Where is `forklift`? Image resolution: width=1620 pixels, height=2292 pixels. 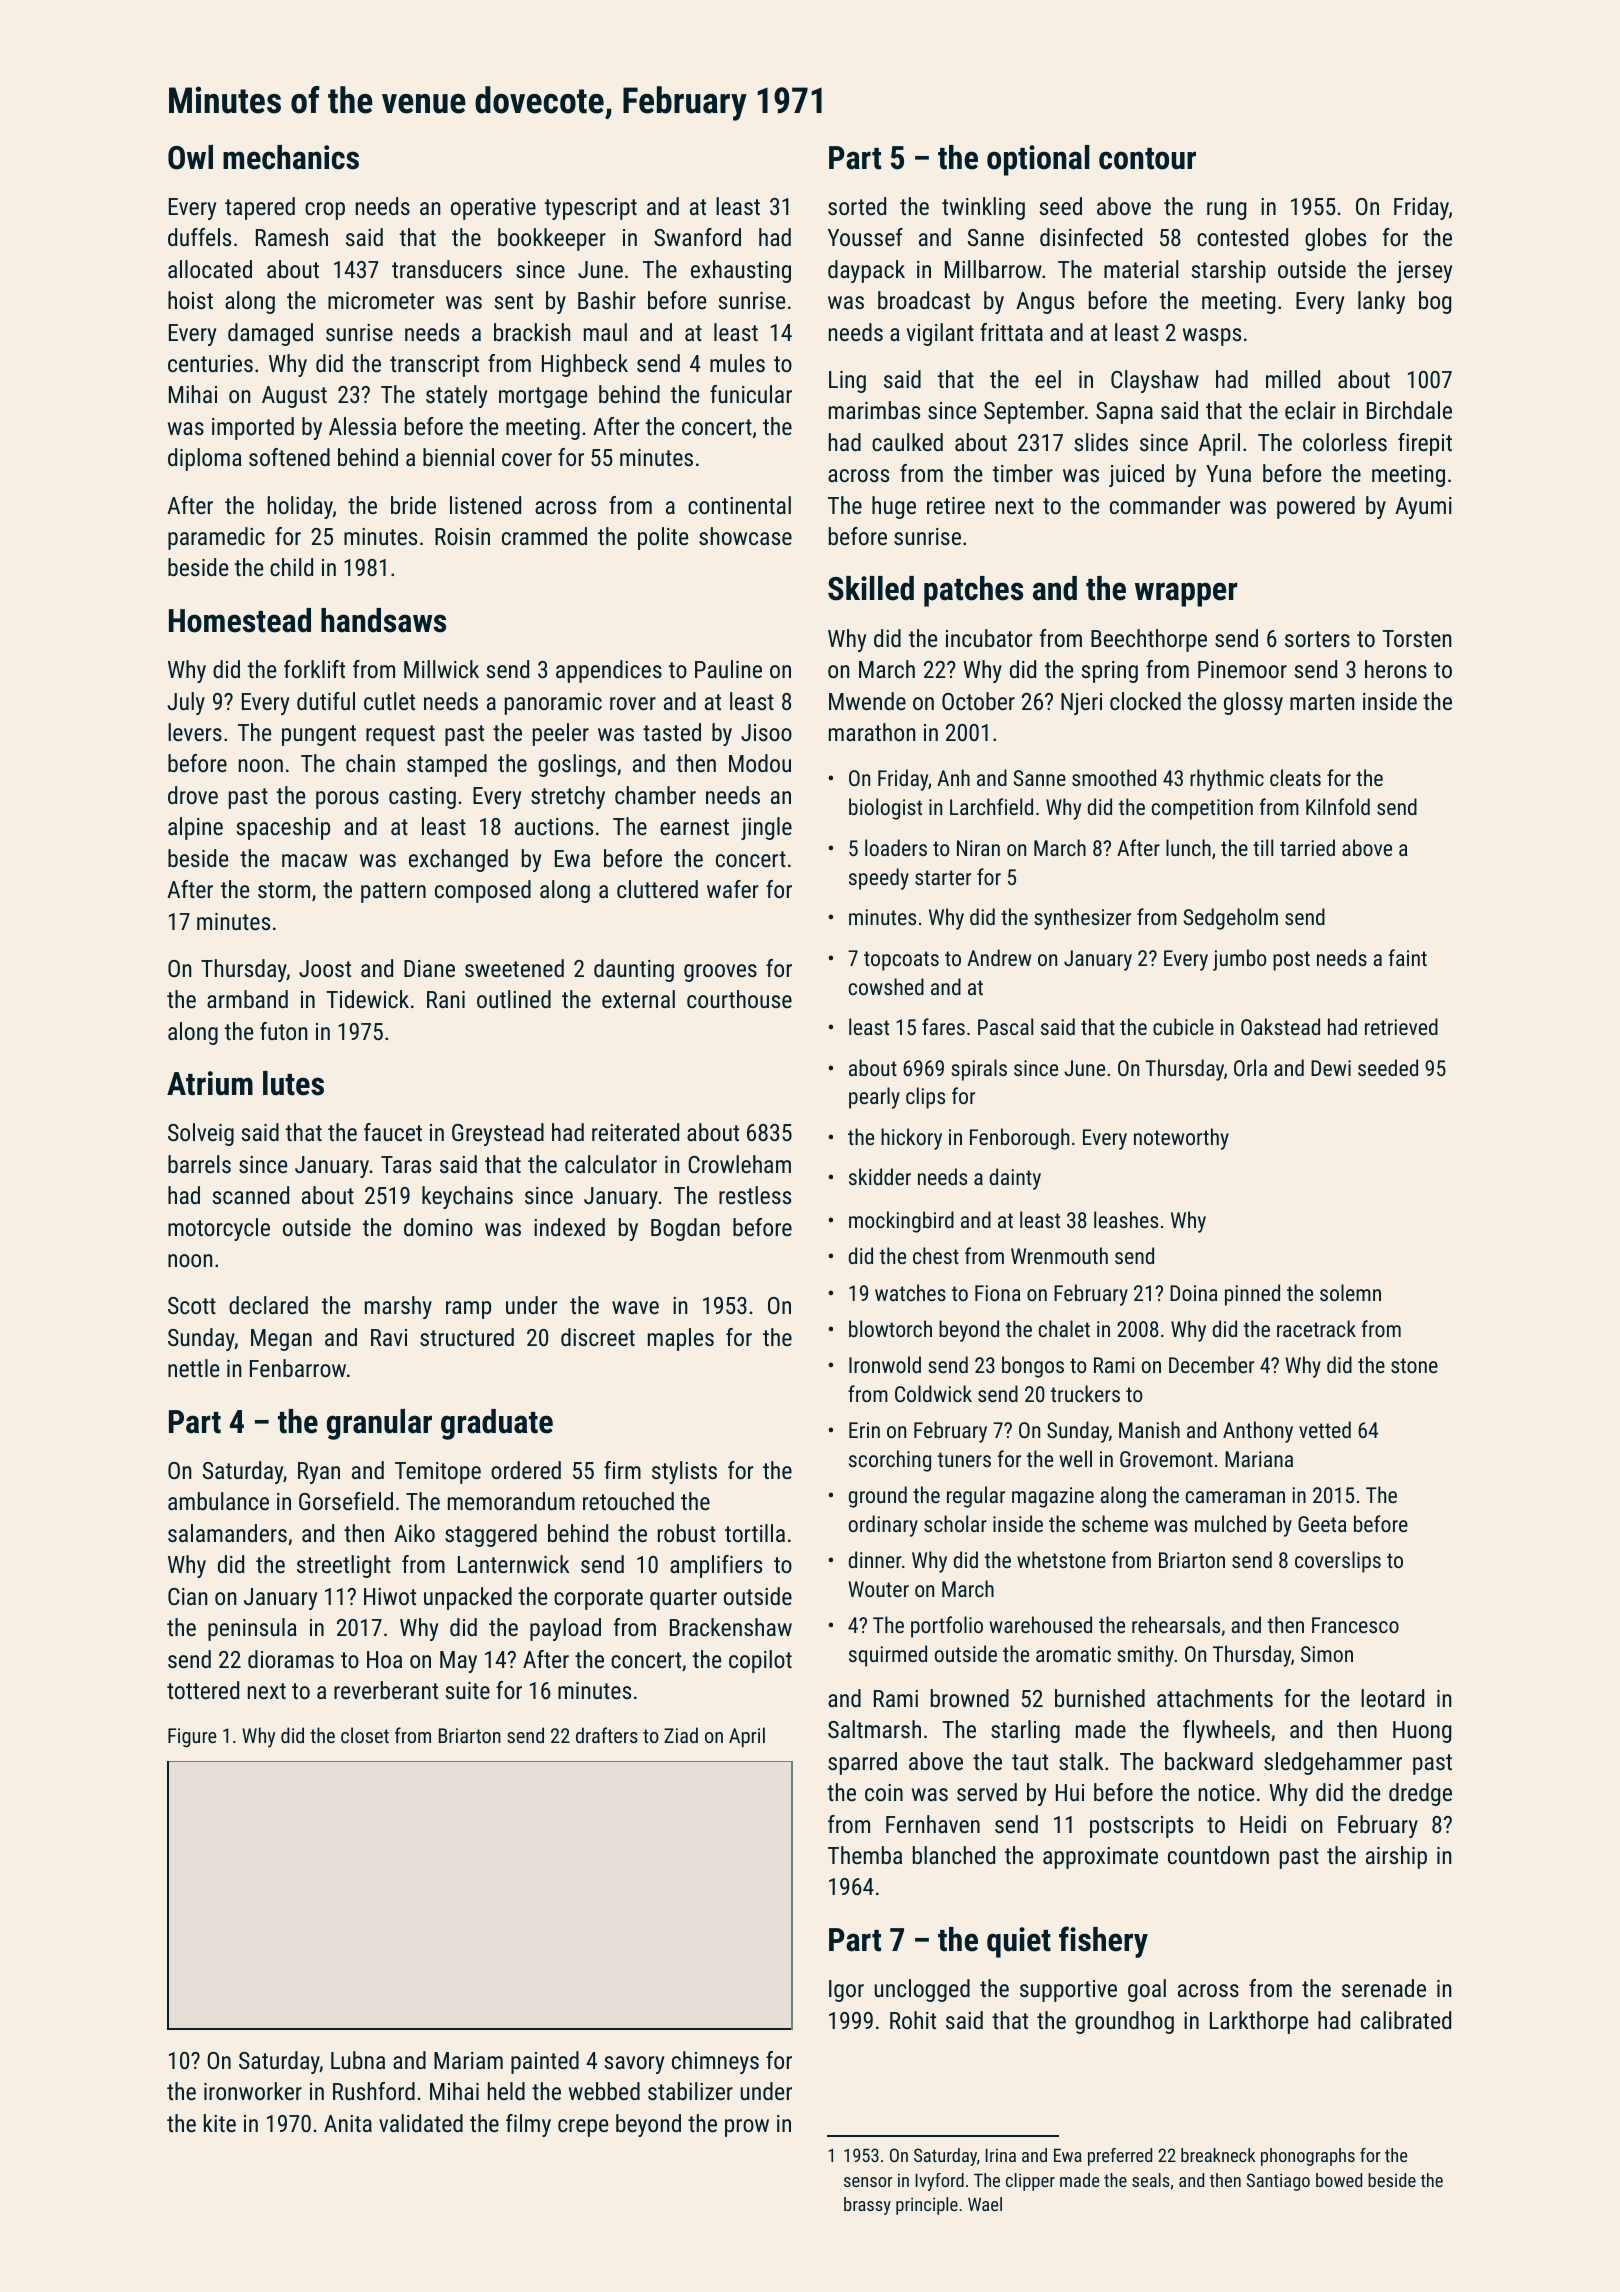 forklift is located at coordinates (314, 669).
